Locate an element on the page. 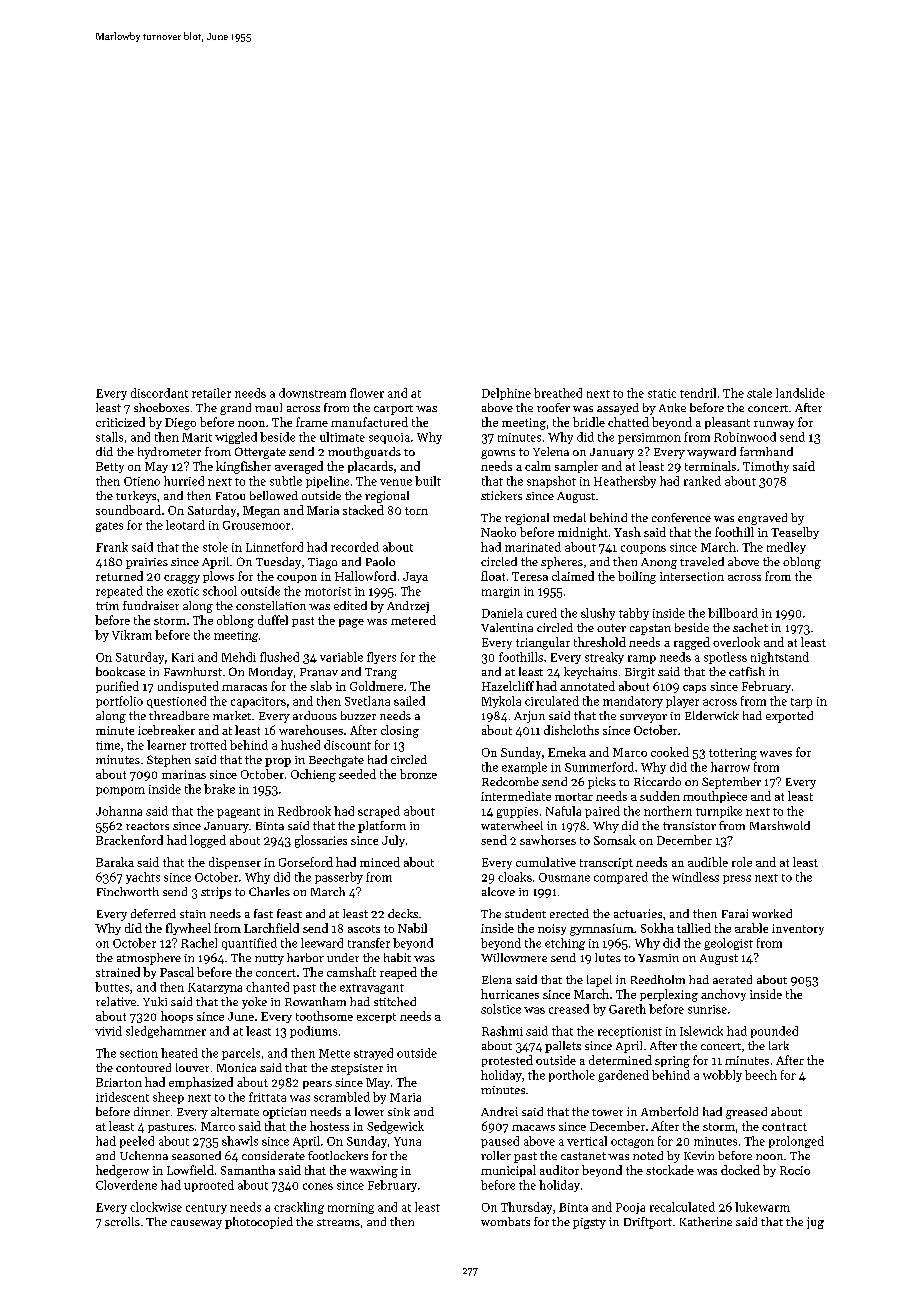 The height and width of the document is (1308, 924). wombats is located at coordinates (505, 1221).
